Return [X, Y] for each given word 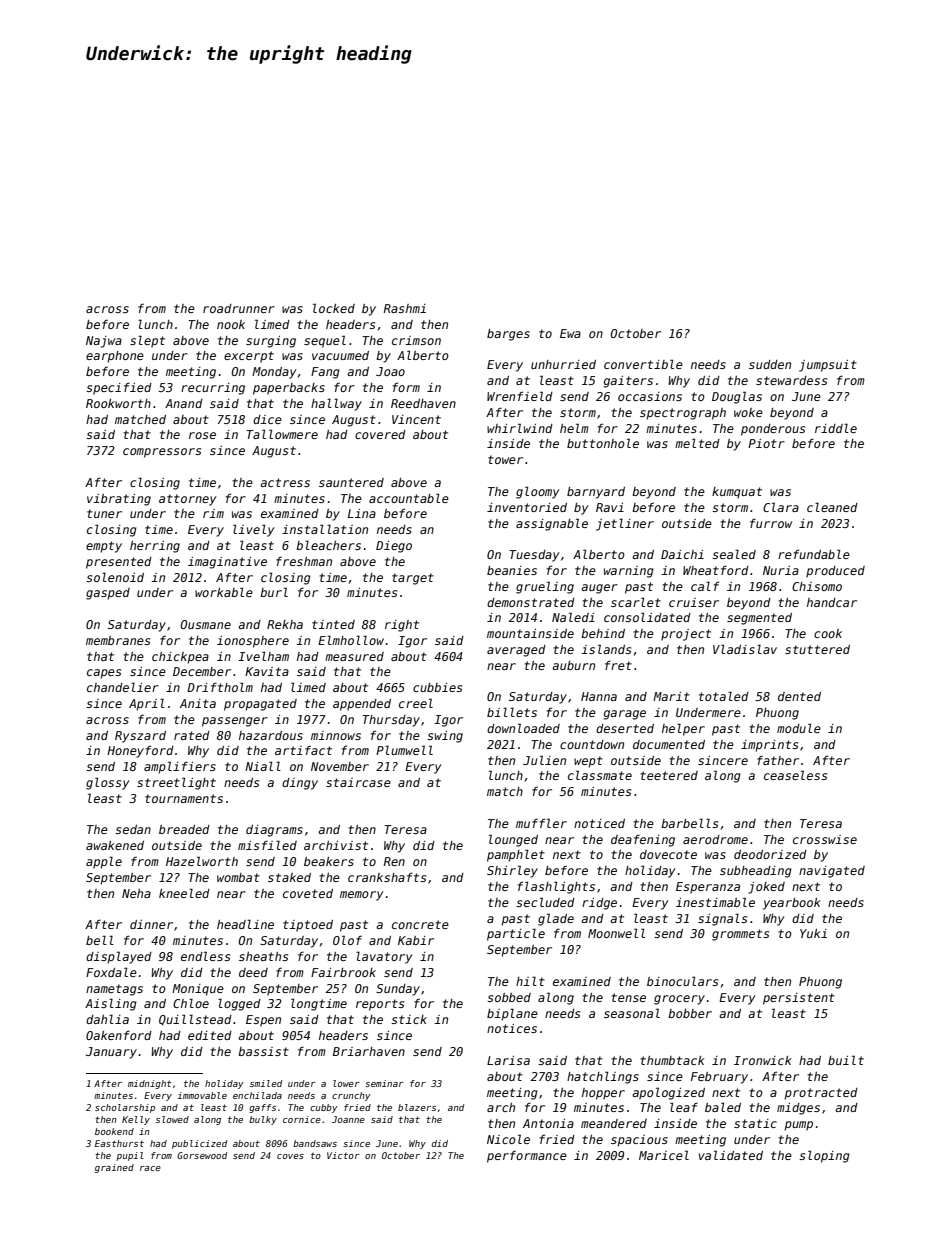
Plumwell [404, 750]
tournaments [184, 798]
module [799, 728]
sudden [770, 364]
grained [114, 1168]
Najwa [104, 342]
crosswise [825, 839]
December [202, 671]
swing [445, 737]
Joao [390, 371]
